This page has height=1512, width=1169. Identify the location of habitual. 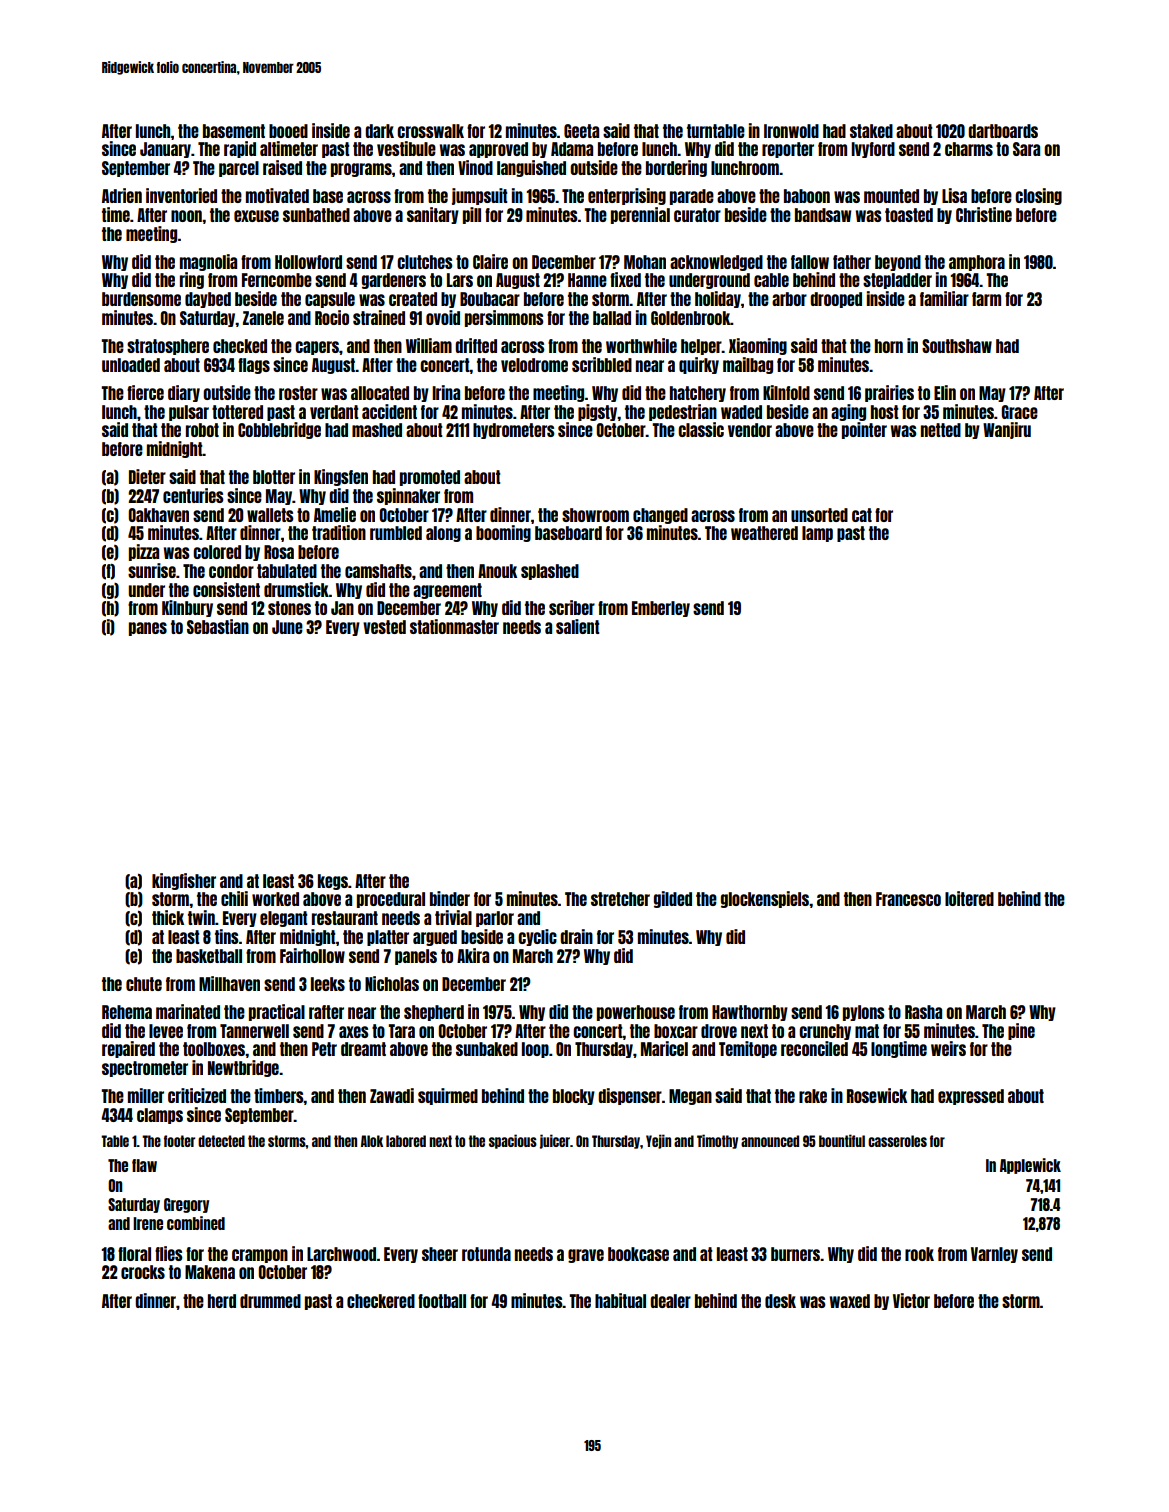
(620, 1300).
